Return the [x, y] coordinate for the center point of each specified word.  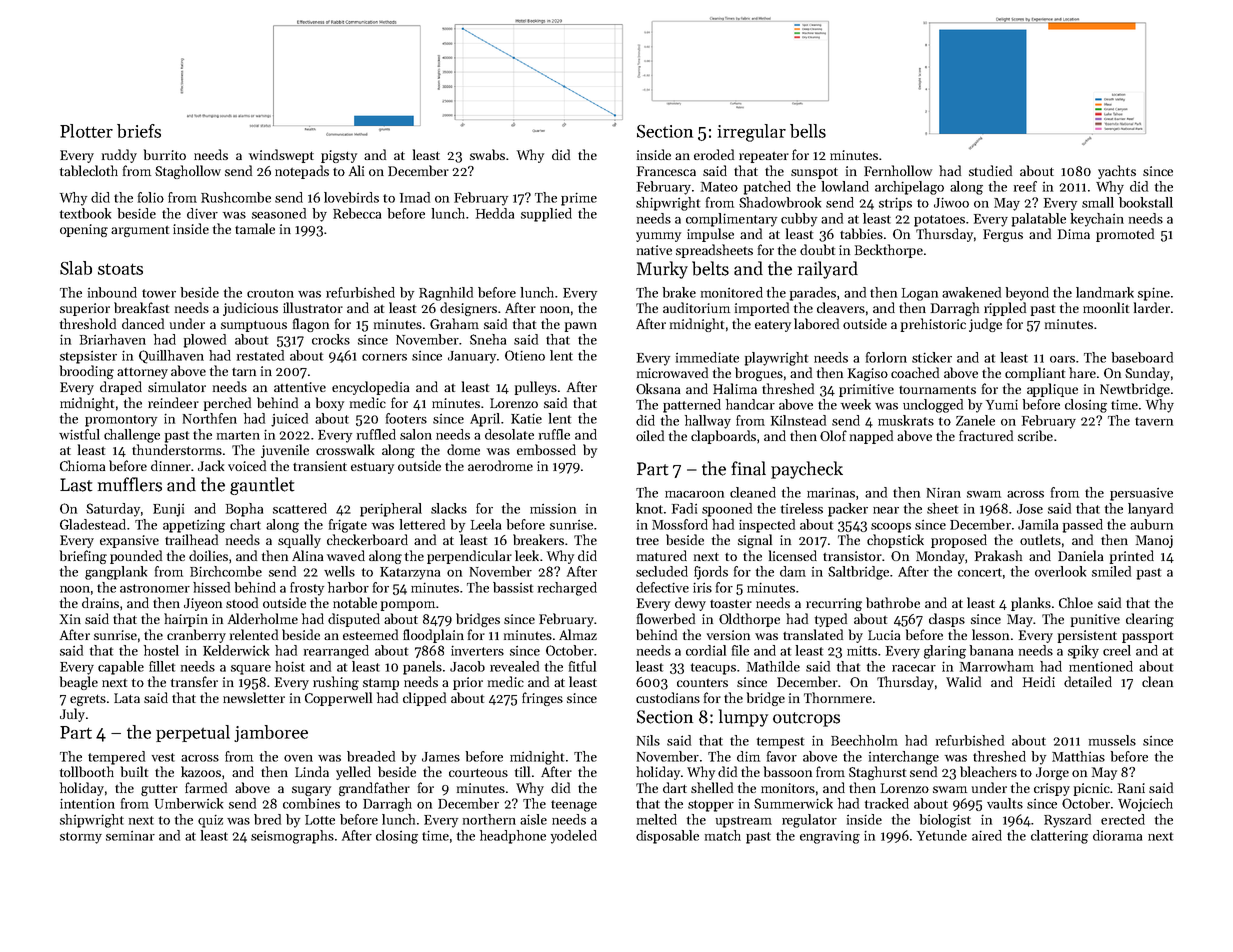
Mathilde [773, 666]
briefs [139, 131]
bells [808, 131]
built [134, 771]
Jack [211, 465]
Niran [944, 493]
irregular [752, 133]
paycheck [807, 470]
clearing [1150, 620]
